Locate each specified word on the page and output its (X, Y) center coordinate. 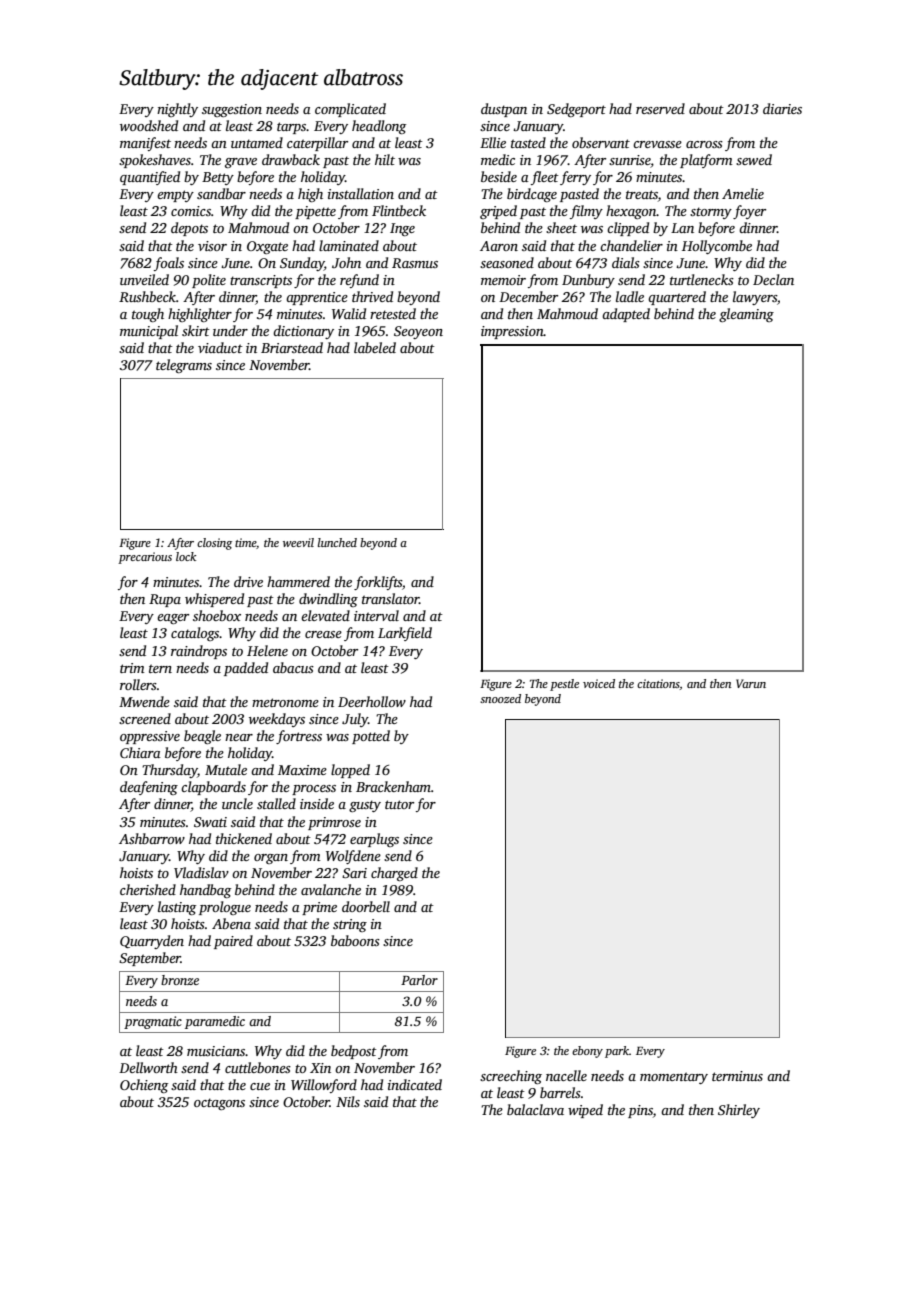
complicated (350, 110)
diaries (782, 108)
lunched (337, 542)
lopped (350, 771)
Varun (751, 683)
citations (658, 683)
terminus (737, 1076)
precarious (145, 558)
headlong (379, 127)
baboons (355, 940)
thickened (244, 838)
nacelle (566, 1075)
